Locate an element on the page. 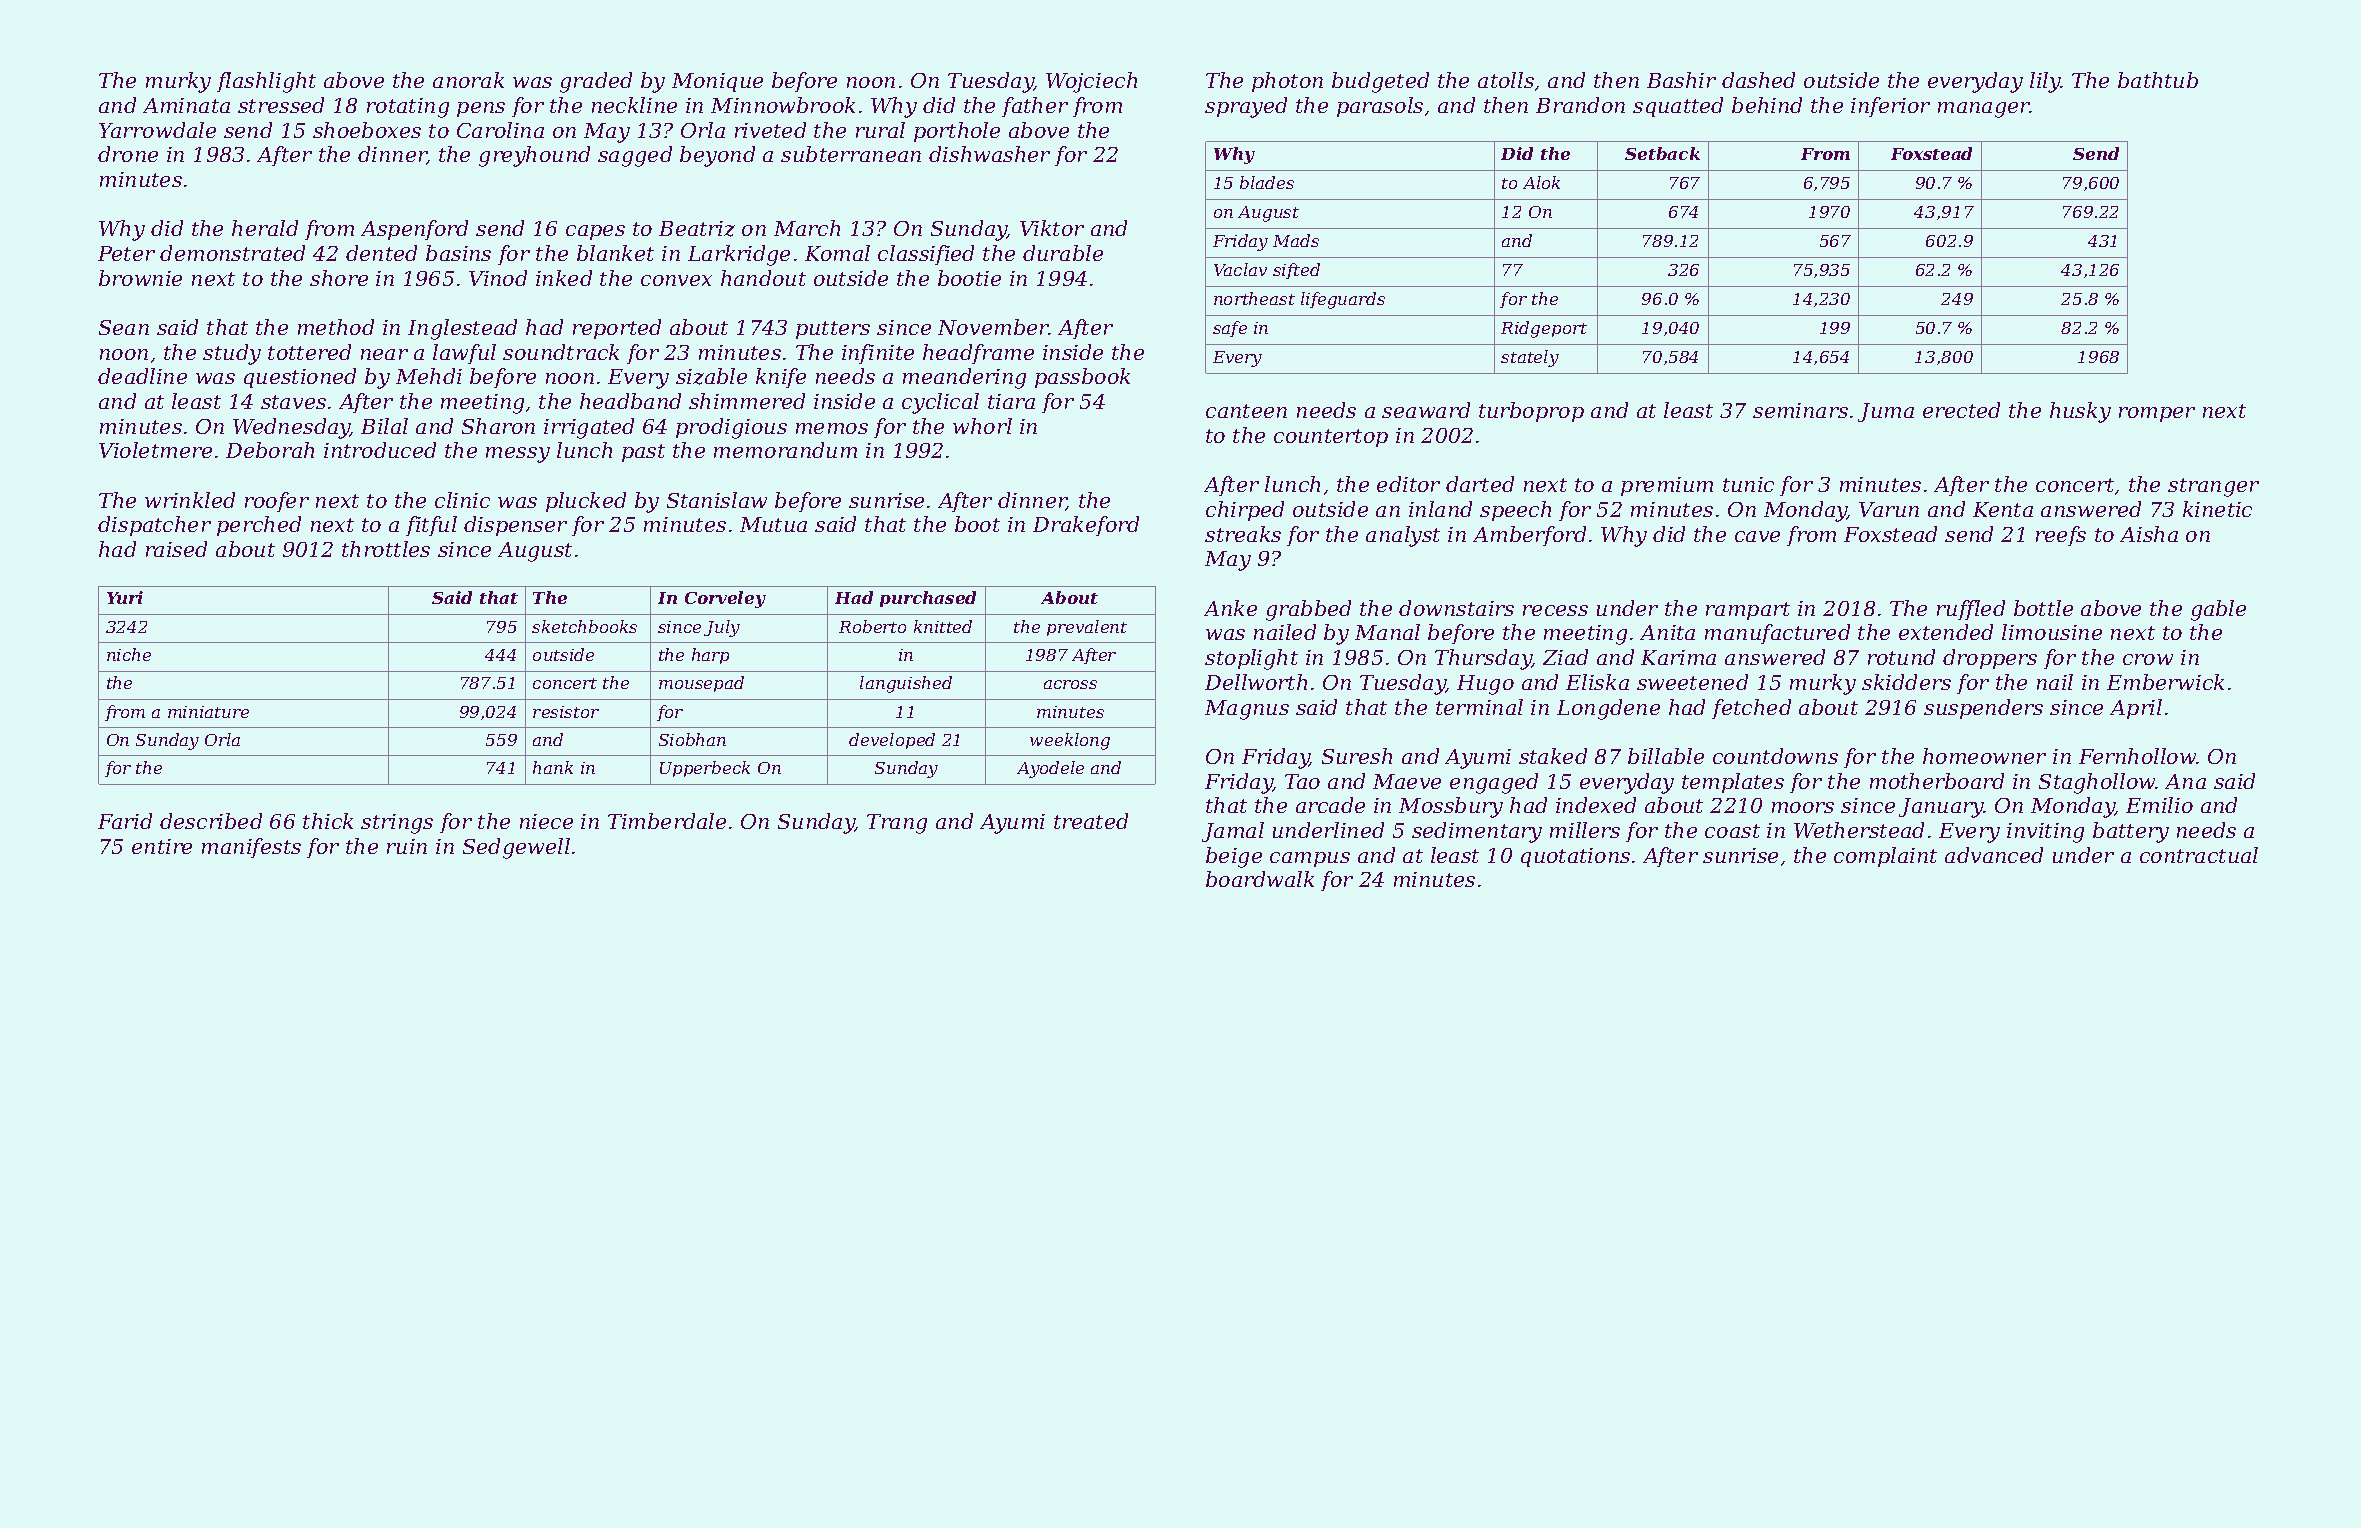 Image resolution: width=2361 pixels, height=1528 pixels. Ridgeport is located at coordinates (1544, 329).
